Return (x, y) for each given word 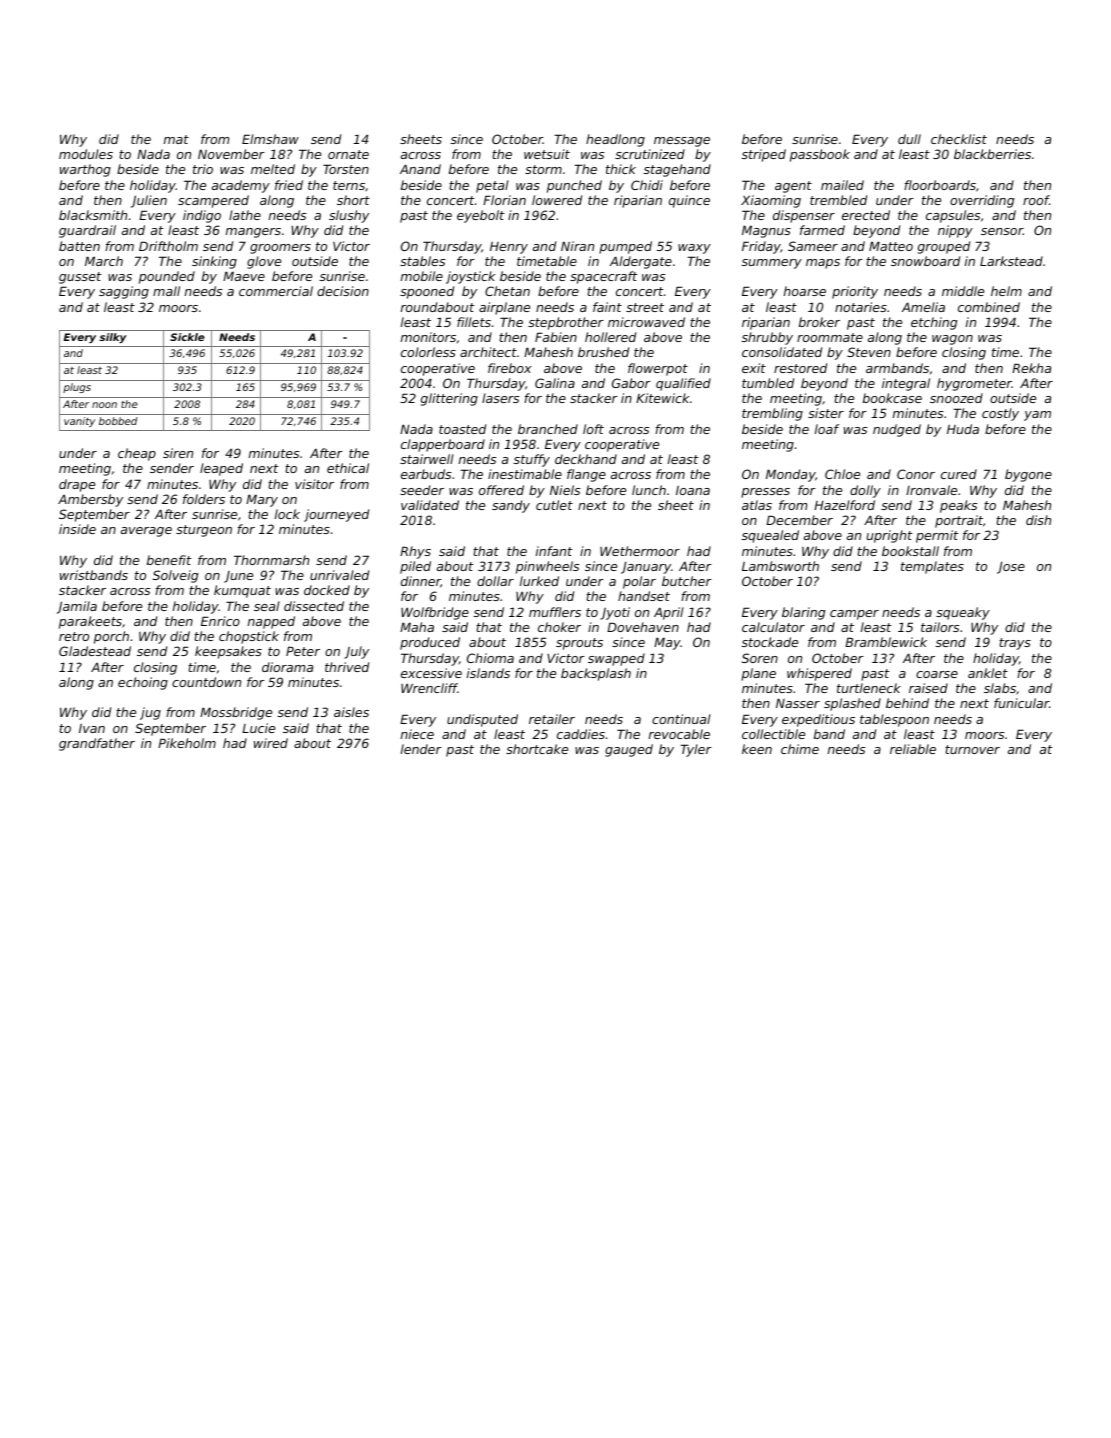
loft (593, 429)
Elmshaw (270, 139)
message (682, 142)
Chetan (507, 291)
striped (764, 155)
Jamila (77, 607)
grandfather (97, 744)
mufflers (555, 612)
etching (934, 323)
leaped (221, 469)
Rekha (1031, 368)
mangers (253, 233)
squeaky (963, 613)
